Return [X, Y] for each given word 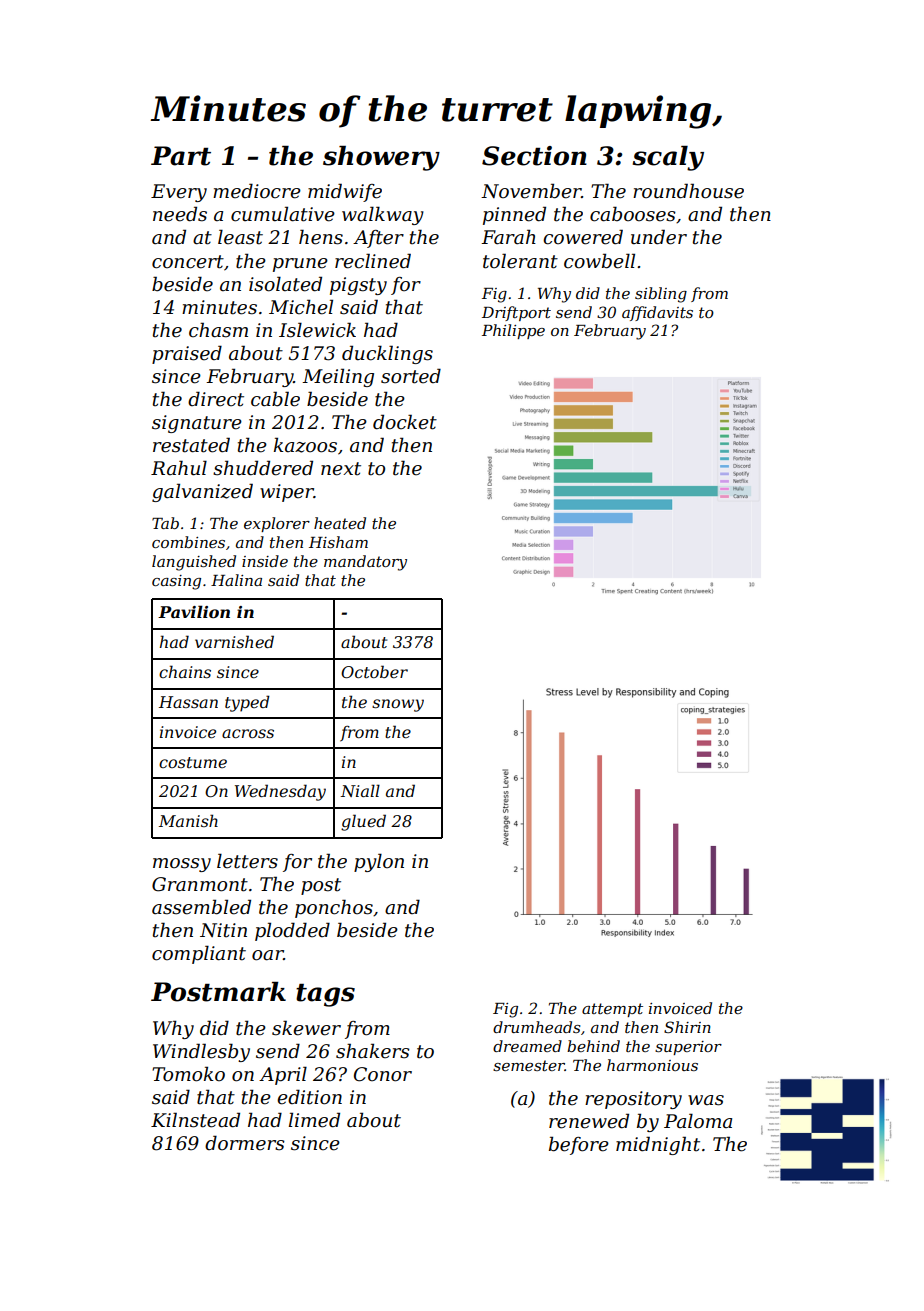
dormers [245, 1143]
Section [534, 156]
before [579, 1145]
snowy [398, 705]
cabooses [633, 214]
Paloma [698, 1120]
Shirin [687, 1027]
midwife [345, 192]
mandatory [365, 563]
